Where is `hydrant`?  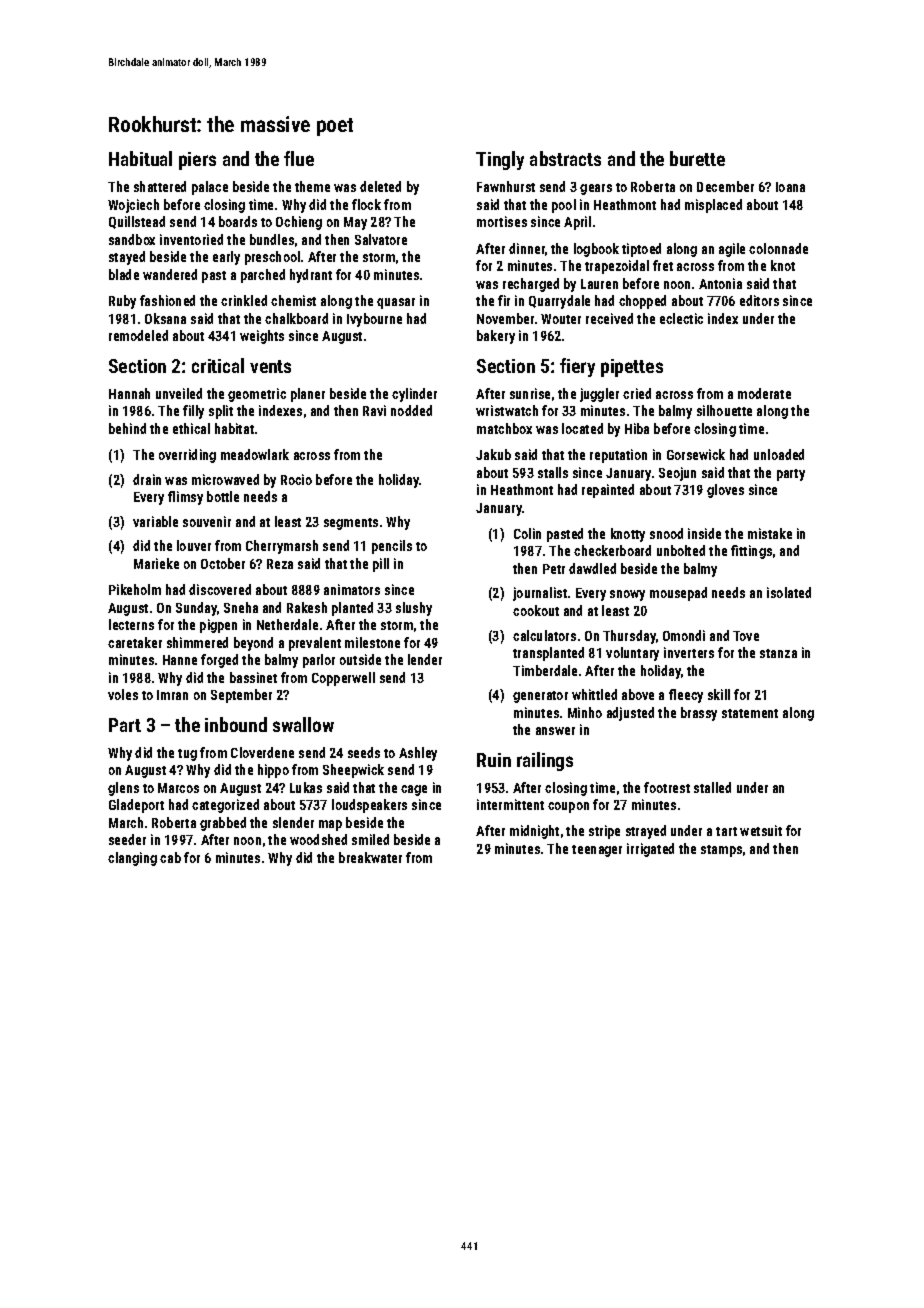
hydrant is located at coordinates (311, 276).
